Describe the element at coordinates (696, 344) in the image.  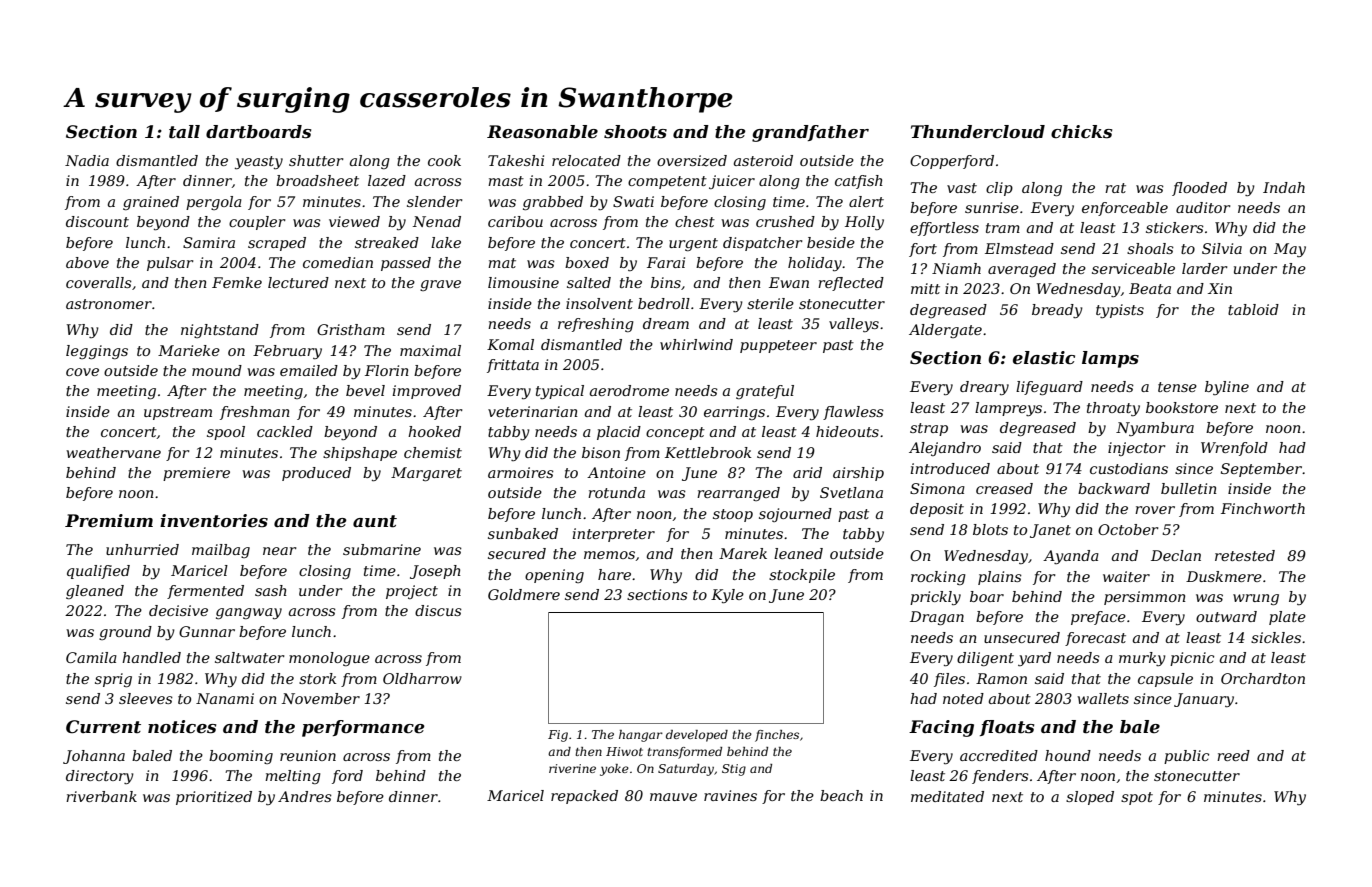
I see `whirlwind` at that location.
